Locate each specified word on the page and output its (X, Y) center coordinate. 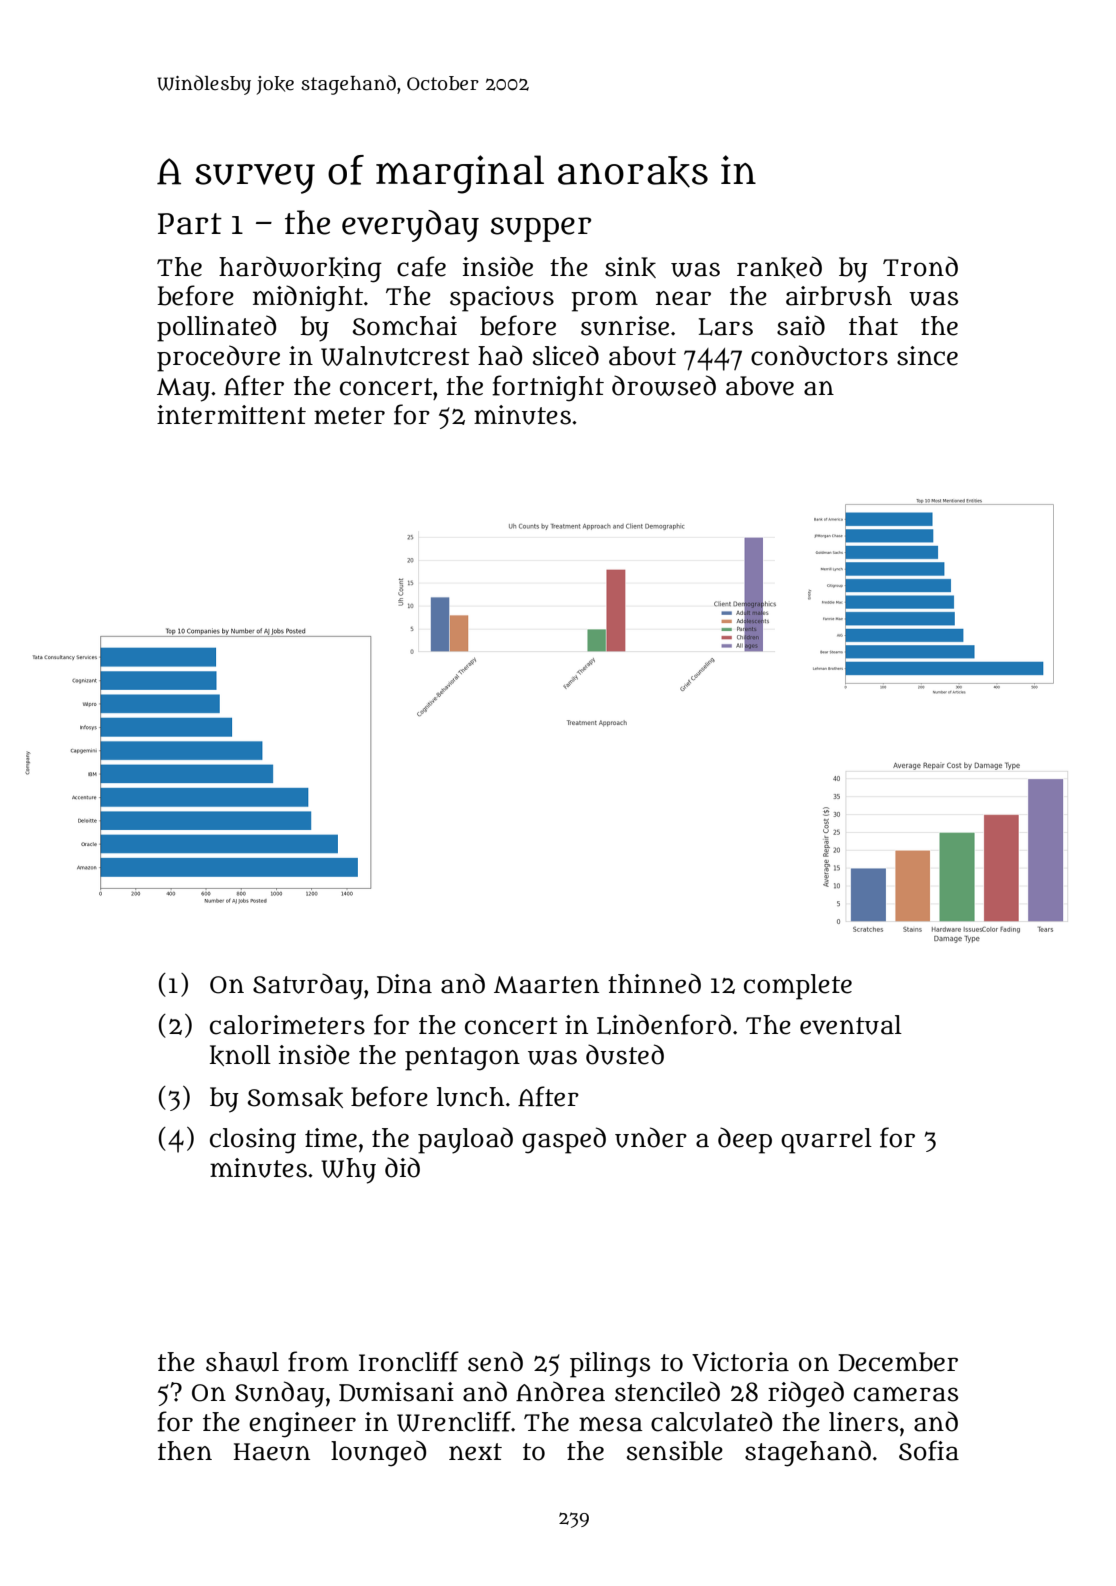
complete (798, 987)
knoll (240, 1055)
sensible (675, 1451)
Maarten (546, 985)
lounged (378, 1453)
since (927, 356)
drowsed (664, 385)
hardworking (300, 269)
